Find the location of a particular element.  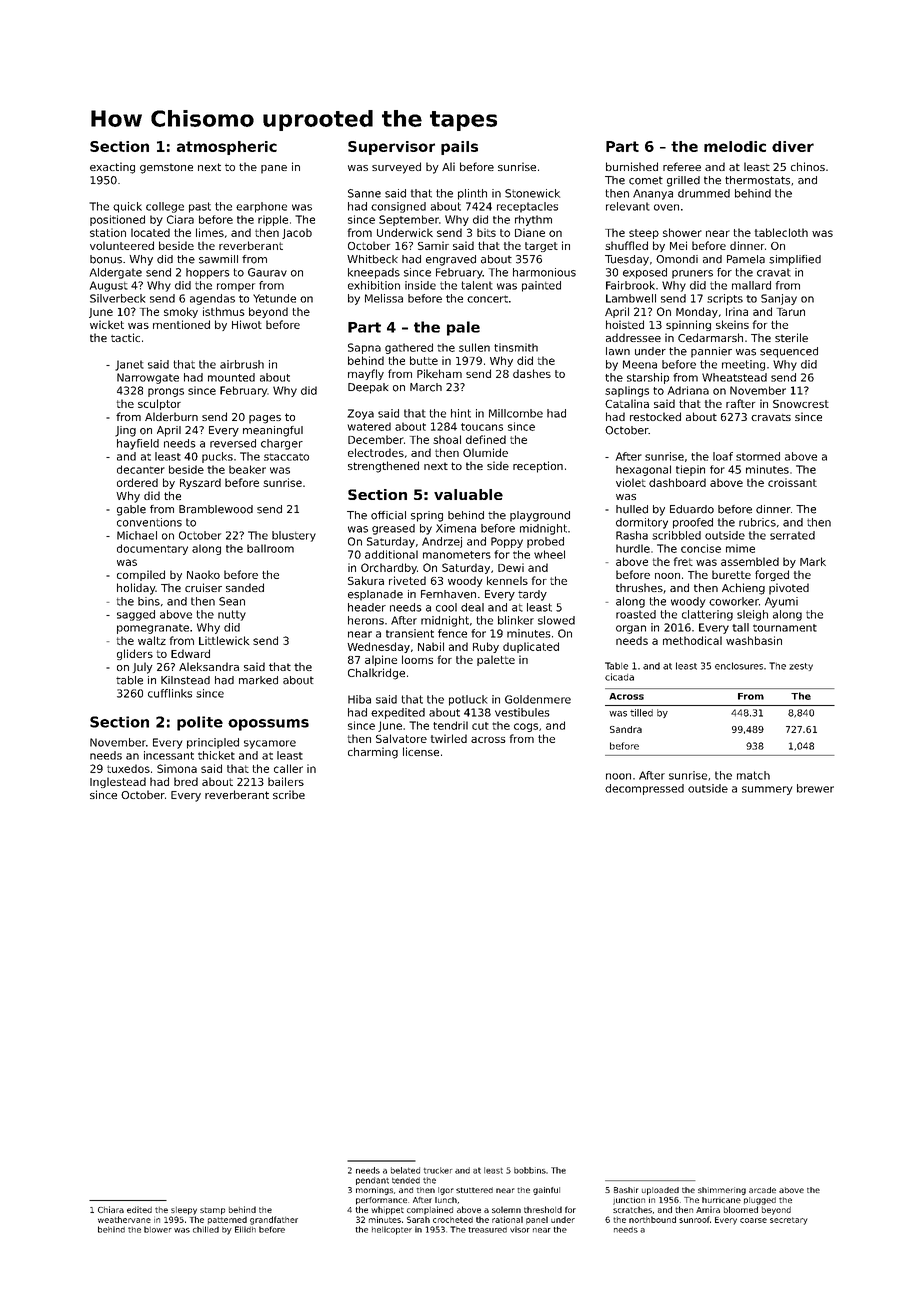

shimmering is located at coordinates (722, 1191).
